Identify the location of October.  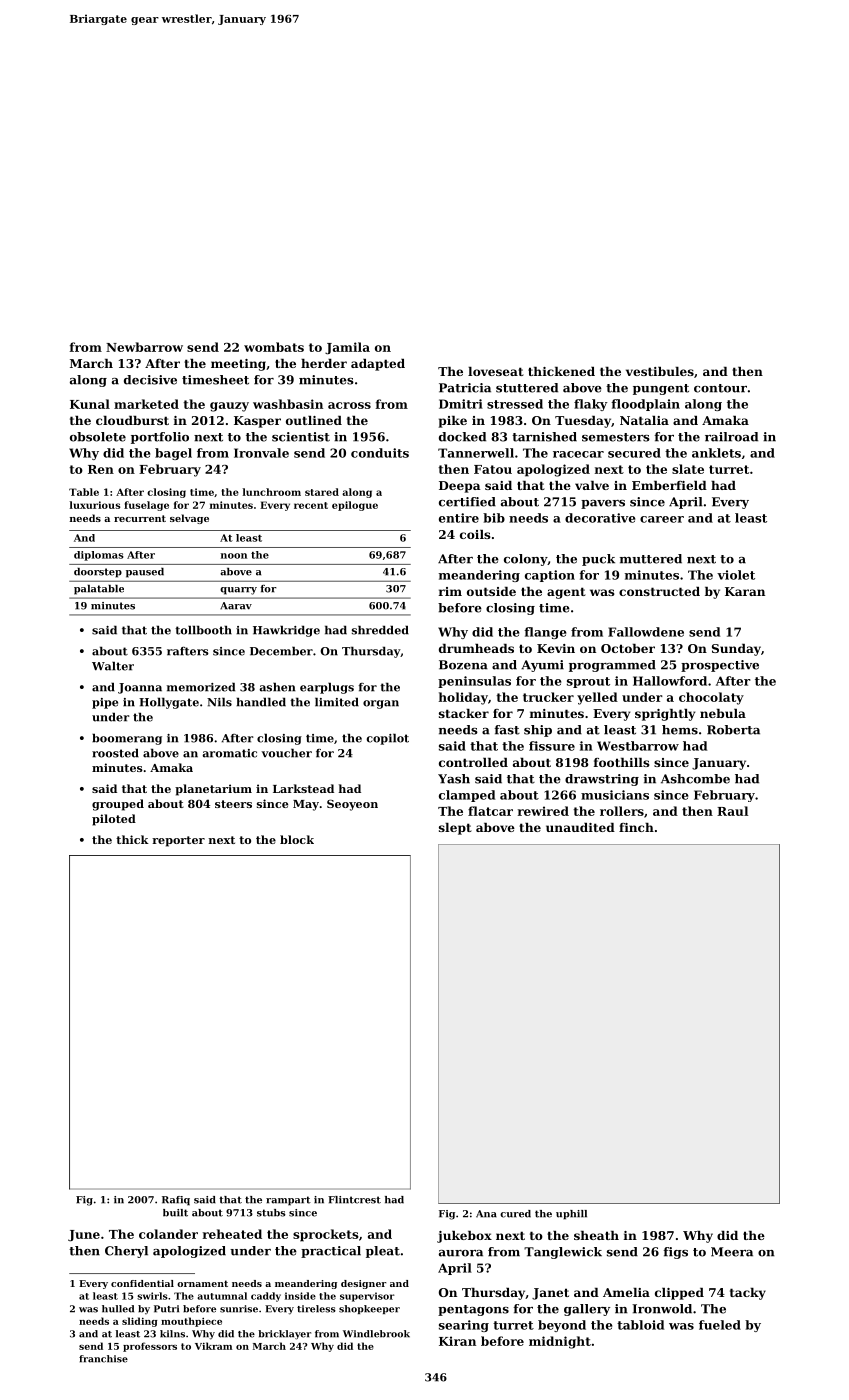
(628, 648).
